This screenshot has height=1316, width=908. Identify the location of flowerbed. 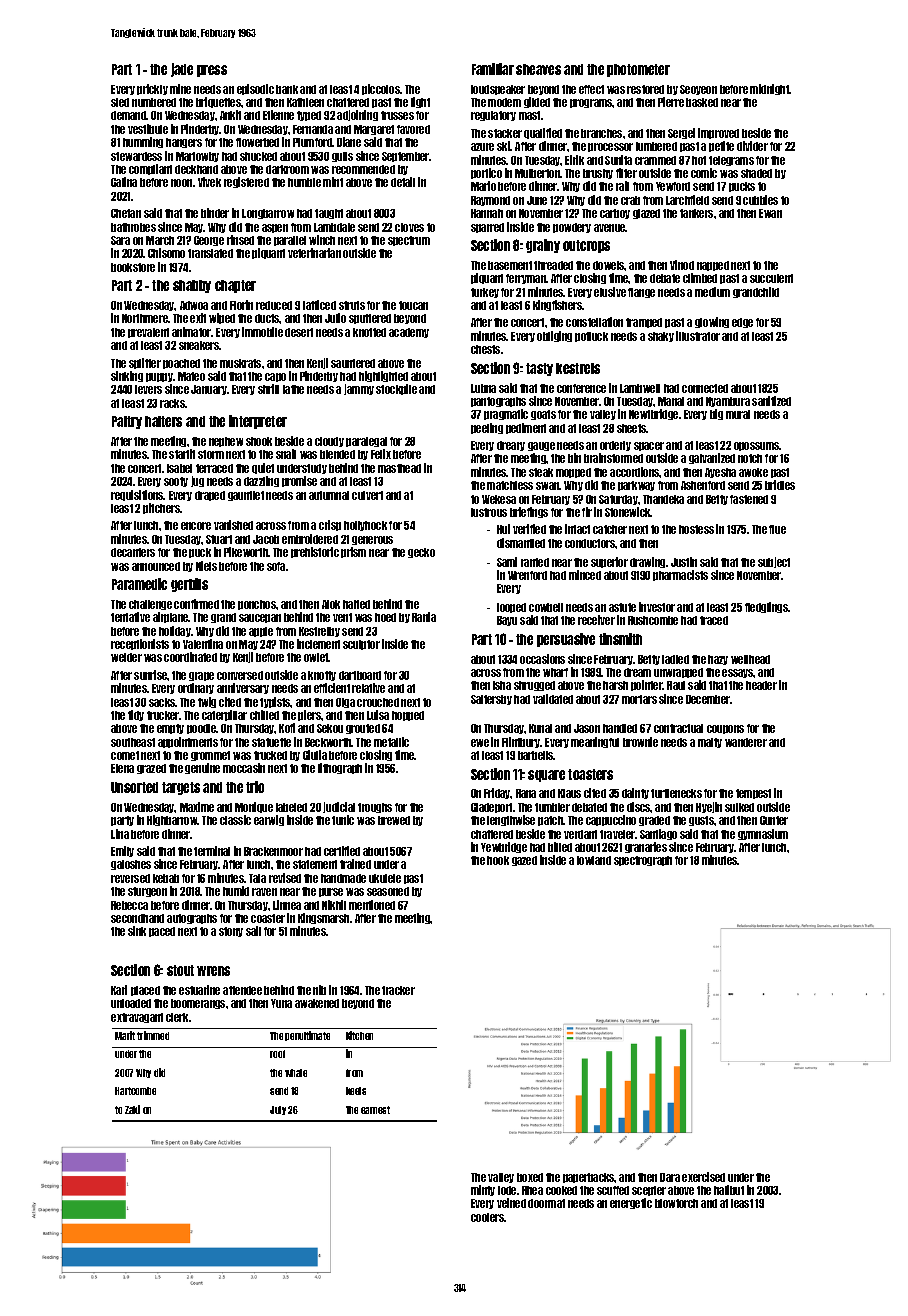
(257, 142).
